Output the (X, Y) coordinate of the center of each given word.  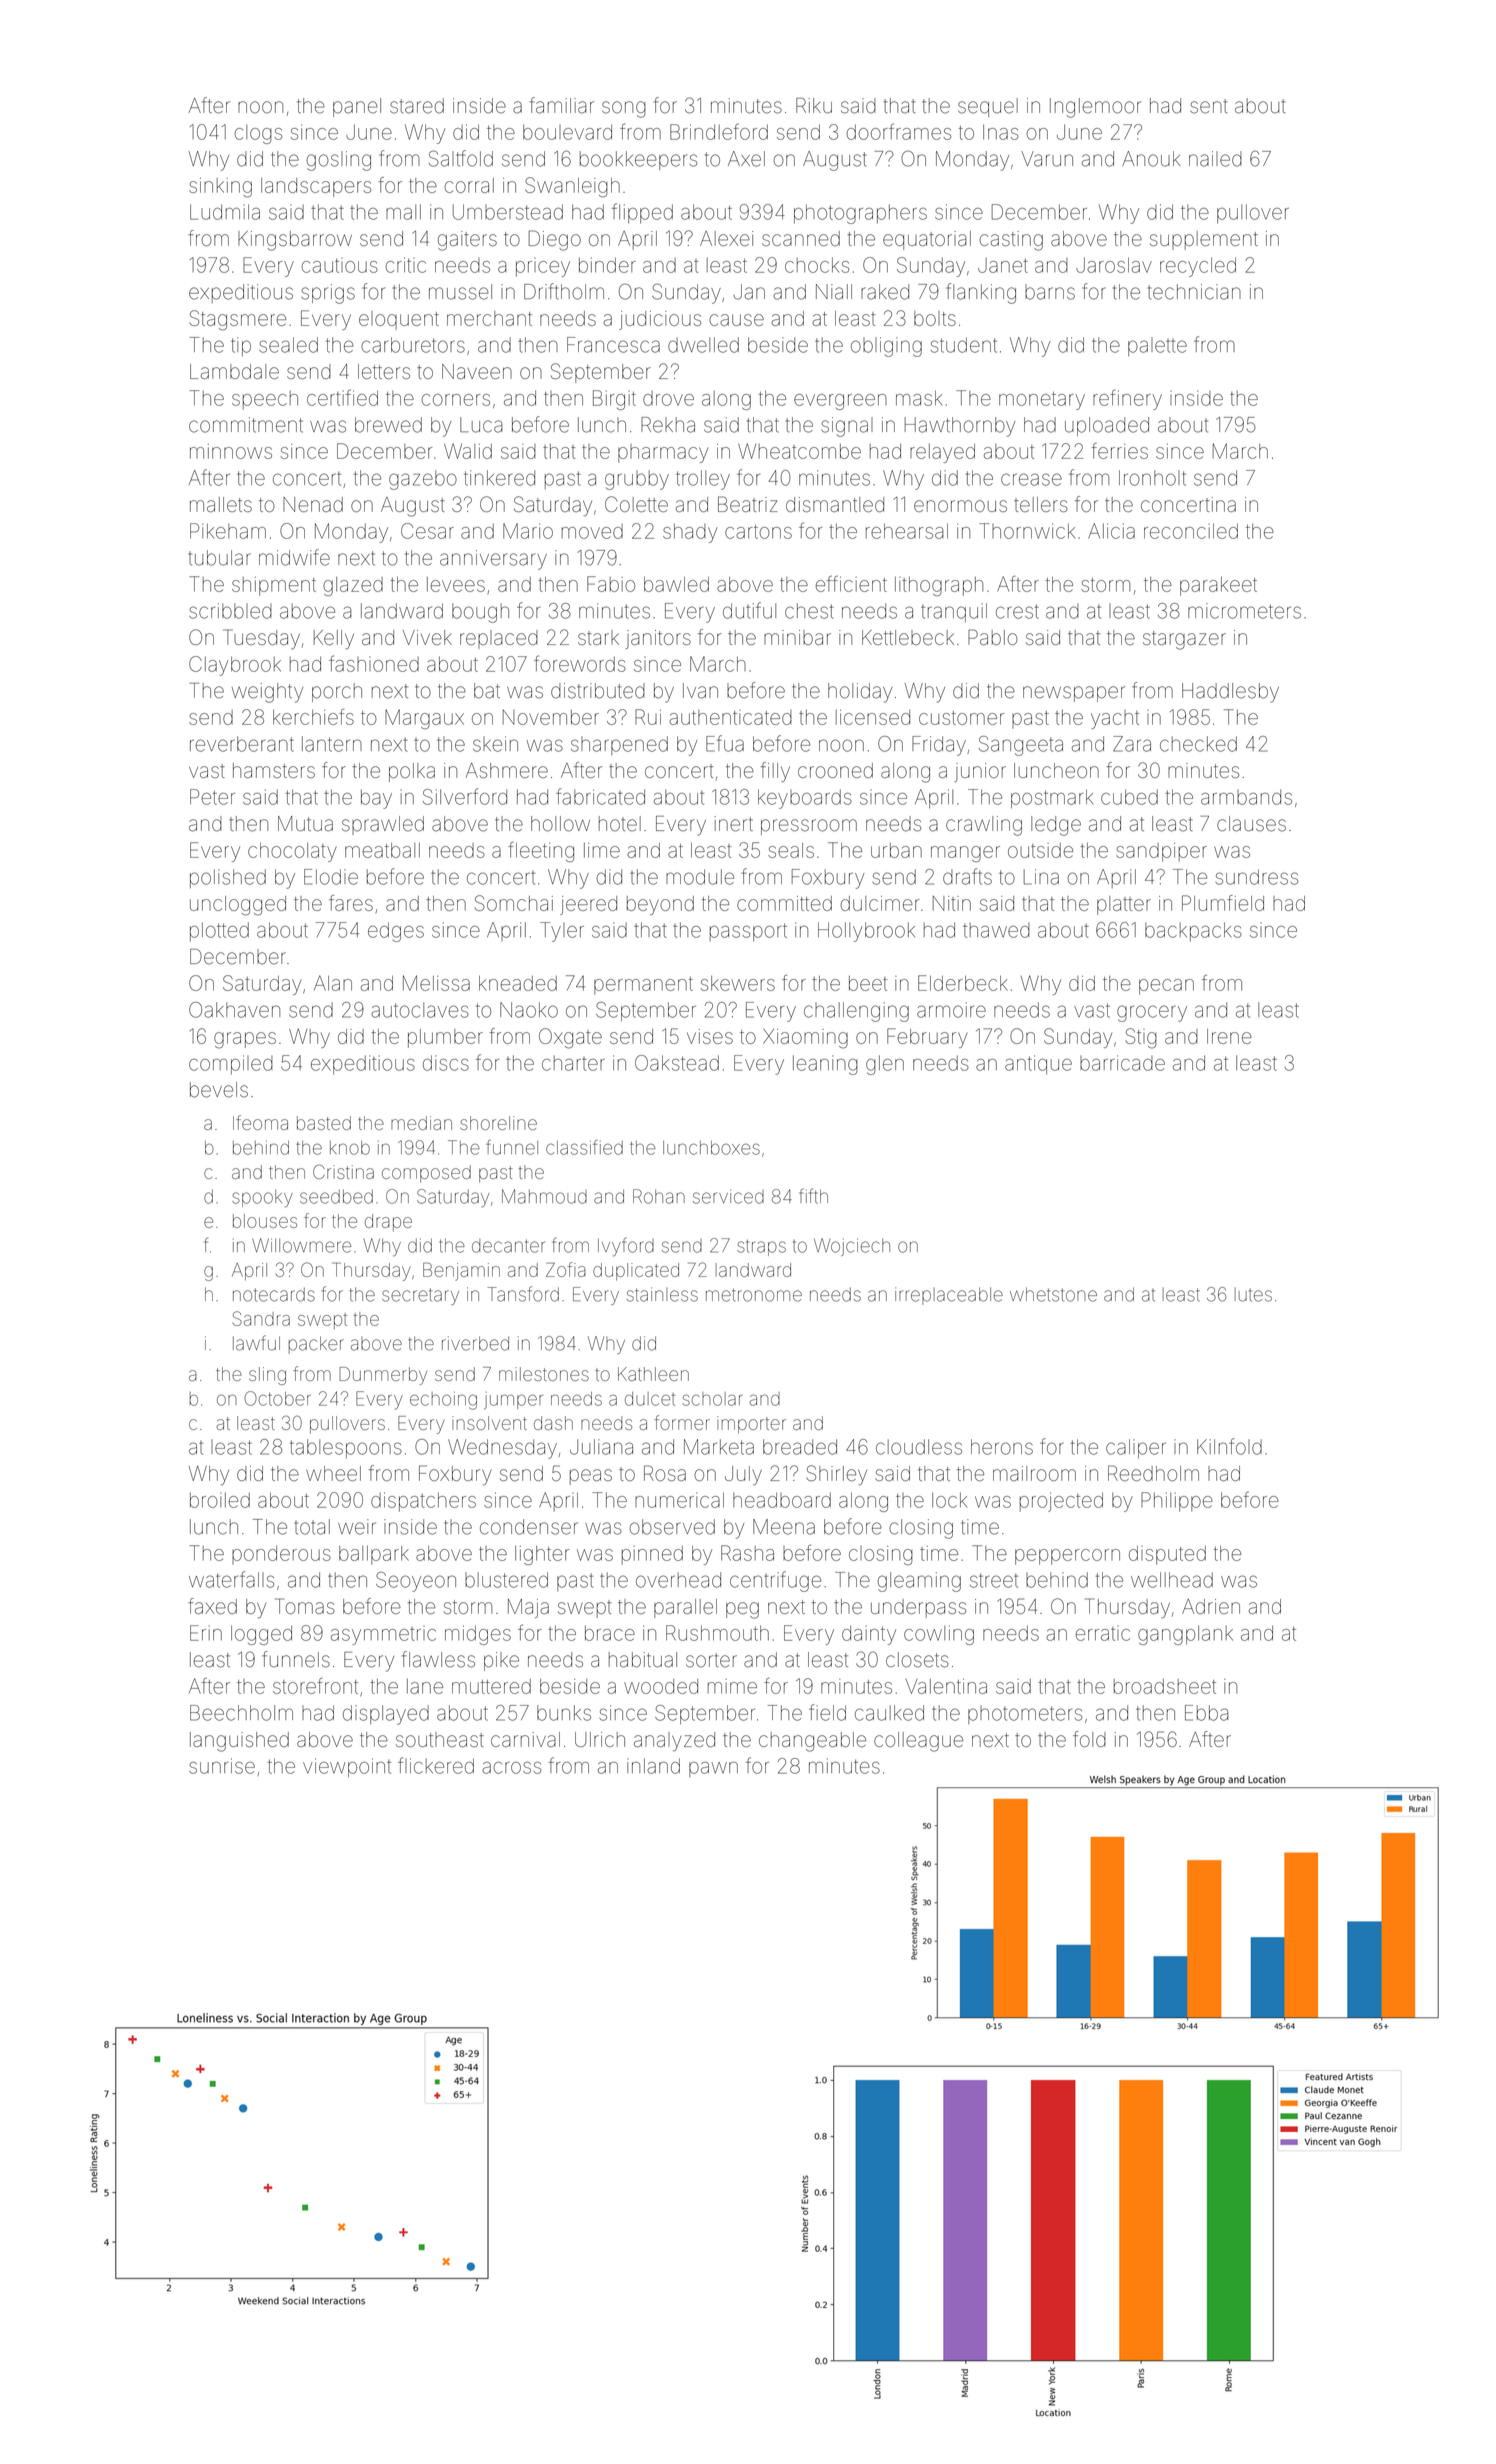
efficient (851, 584)
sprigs (328, 294)
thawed (996, 930)
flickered (436, 1765)
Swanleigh (572, 187)
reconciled (1191, 531)
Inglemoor (1095, 108)
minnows (231, 451)
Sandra (261, 1318)
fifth (813, 1196)
